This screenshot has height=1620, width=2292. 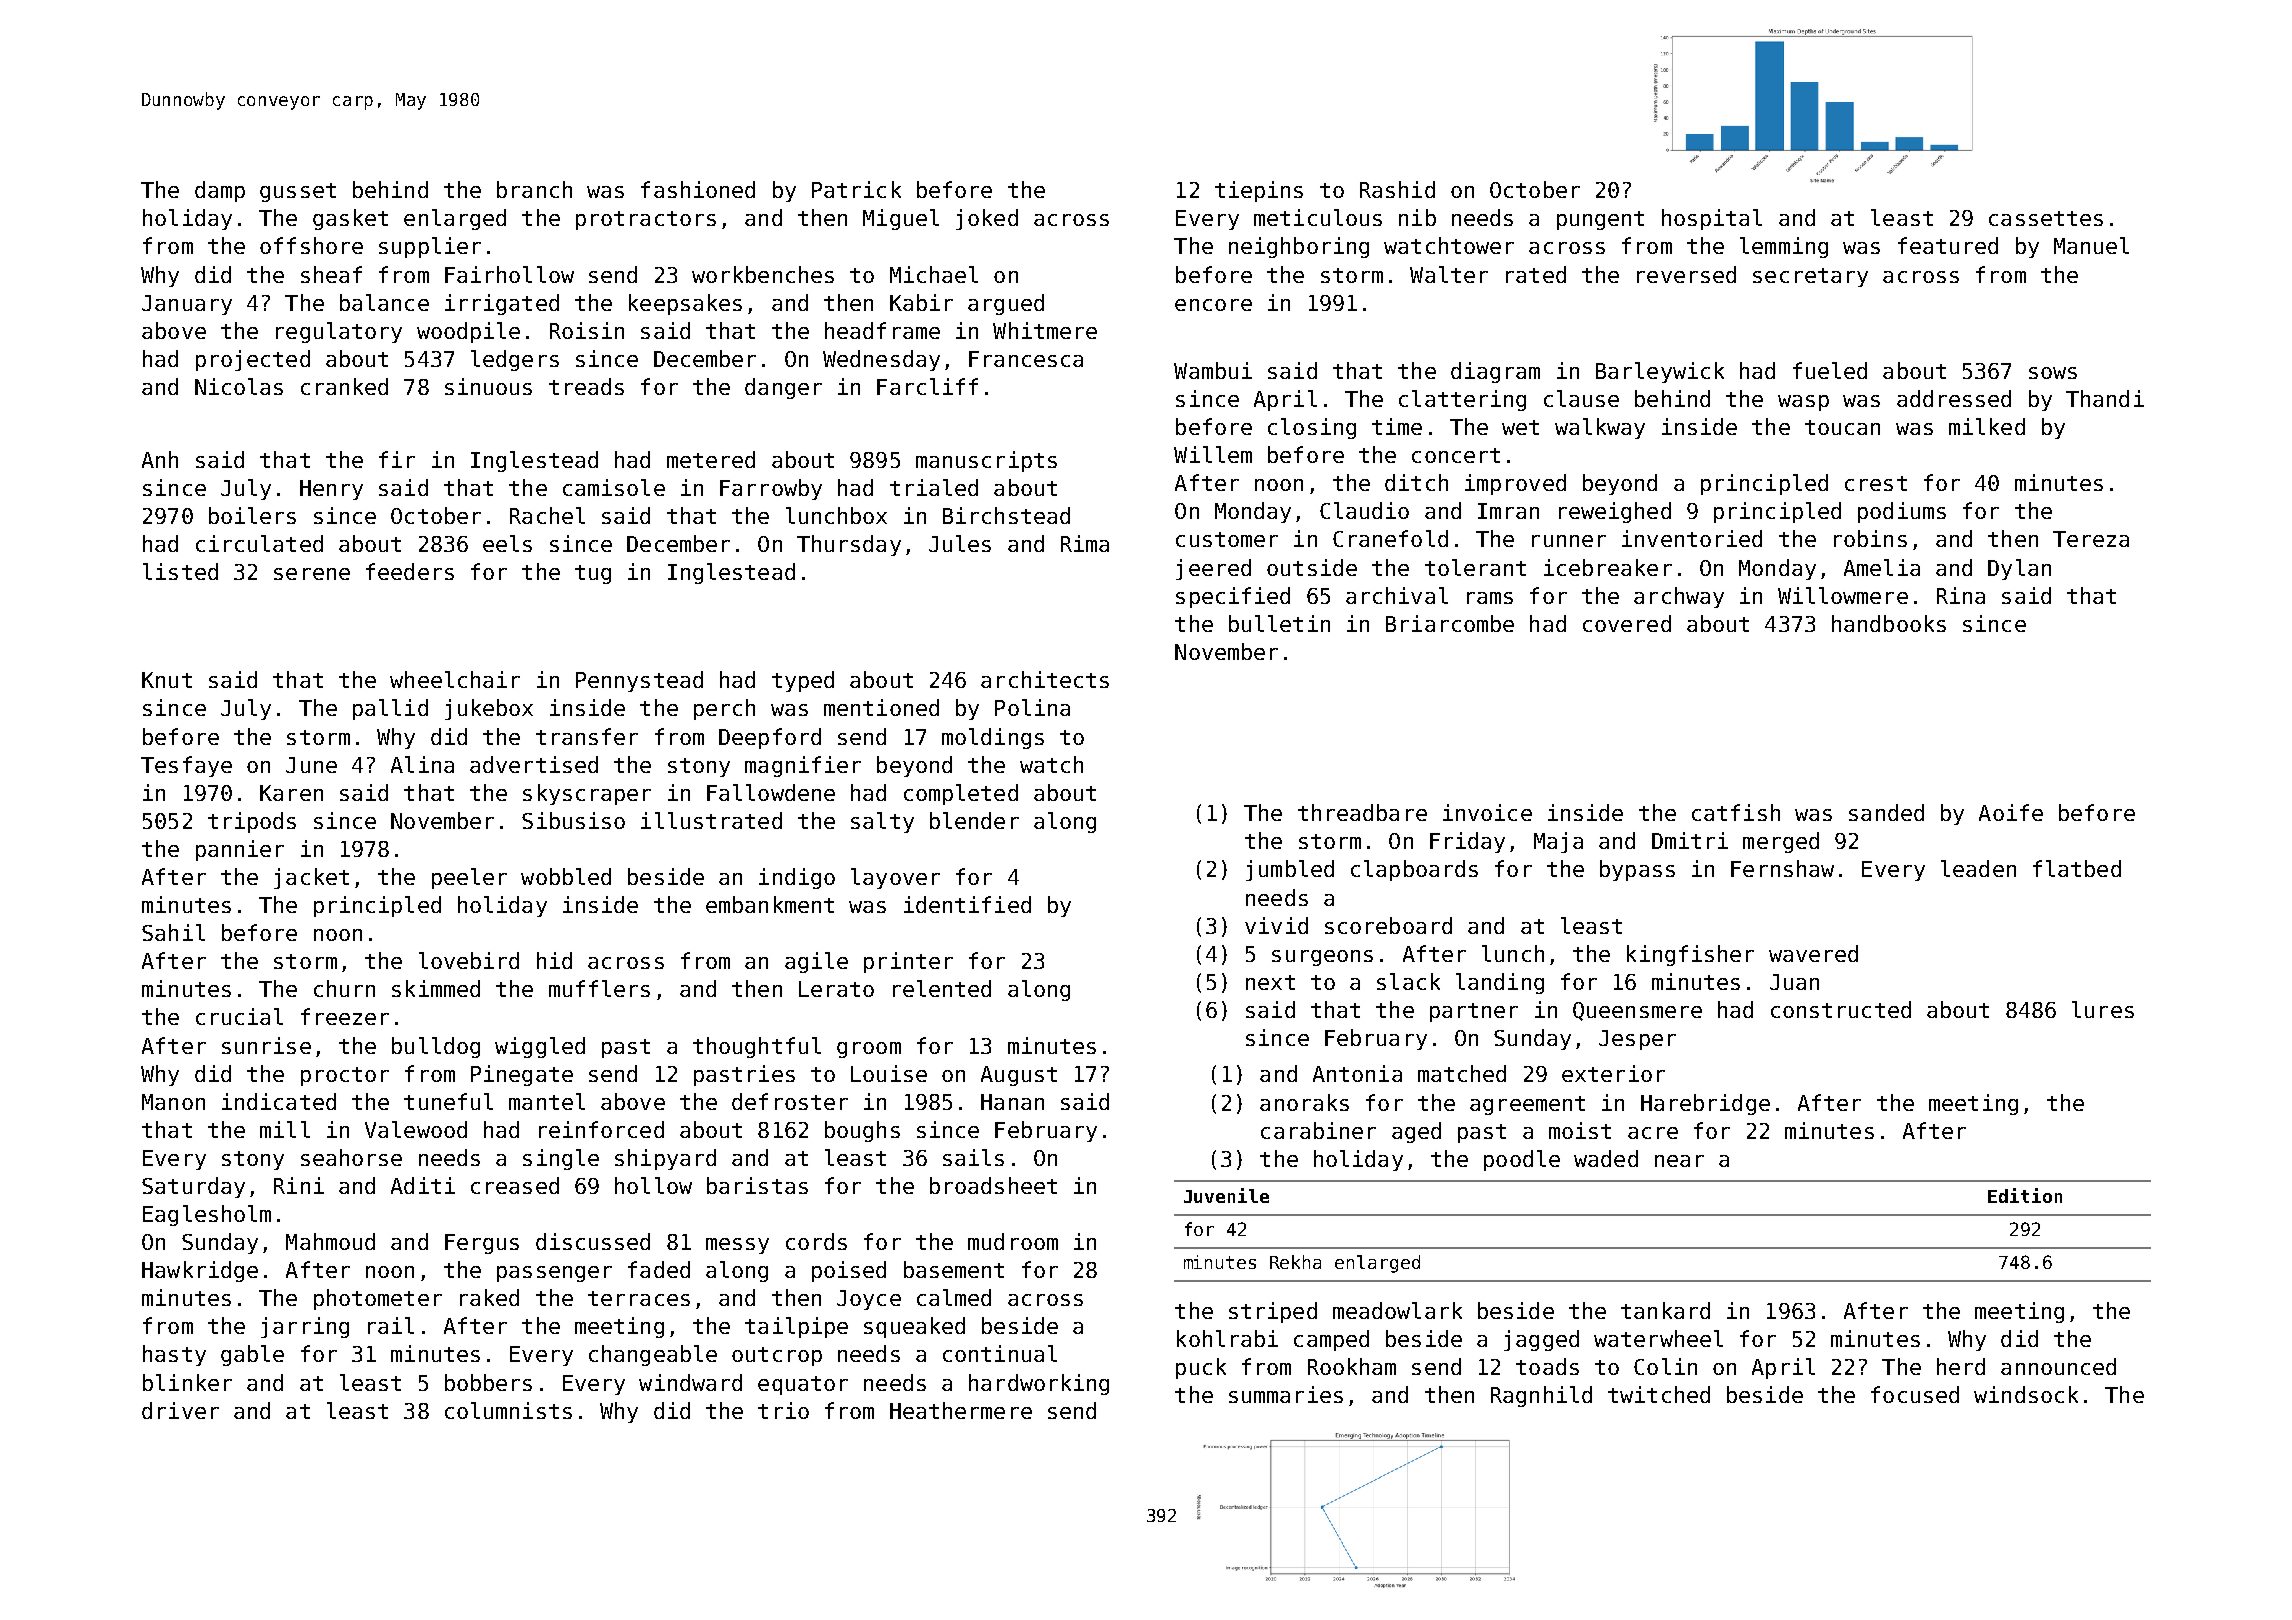 I want to click on projected, so click(x=253, y=360).
